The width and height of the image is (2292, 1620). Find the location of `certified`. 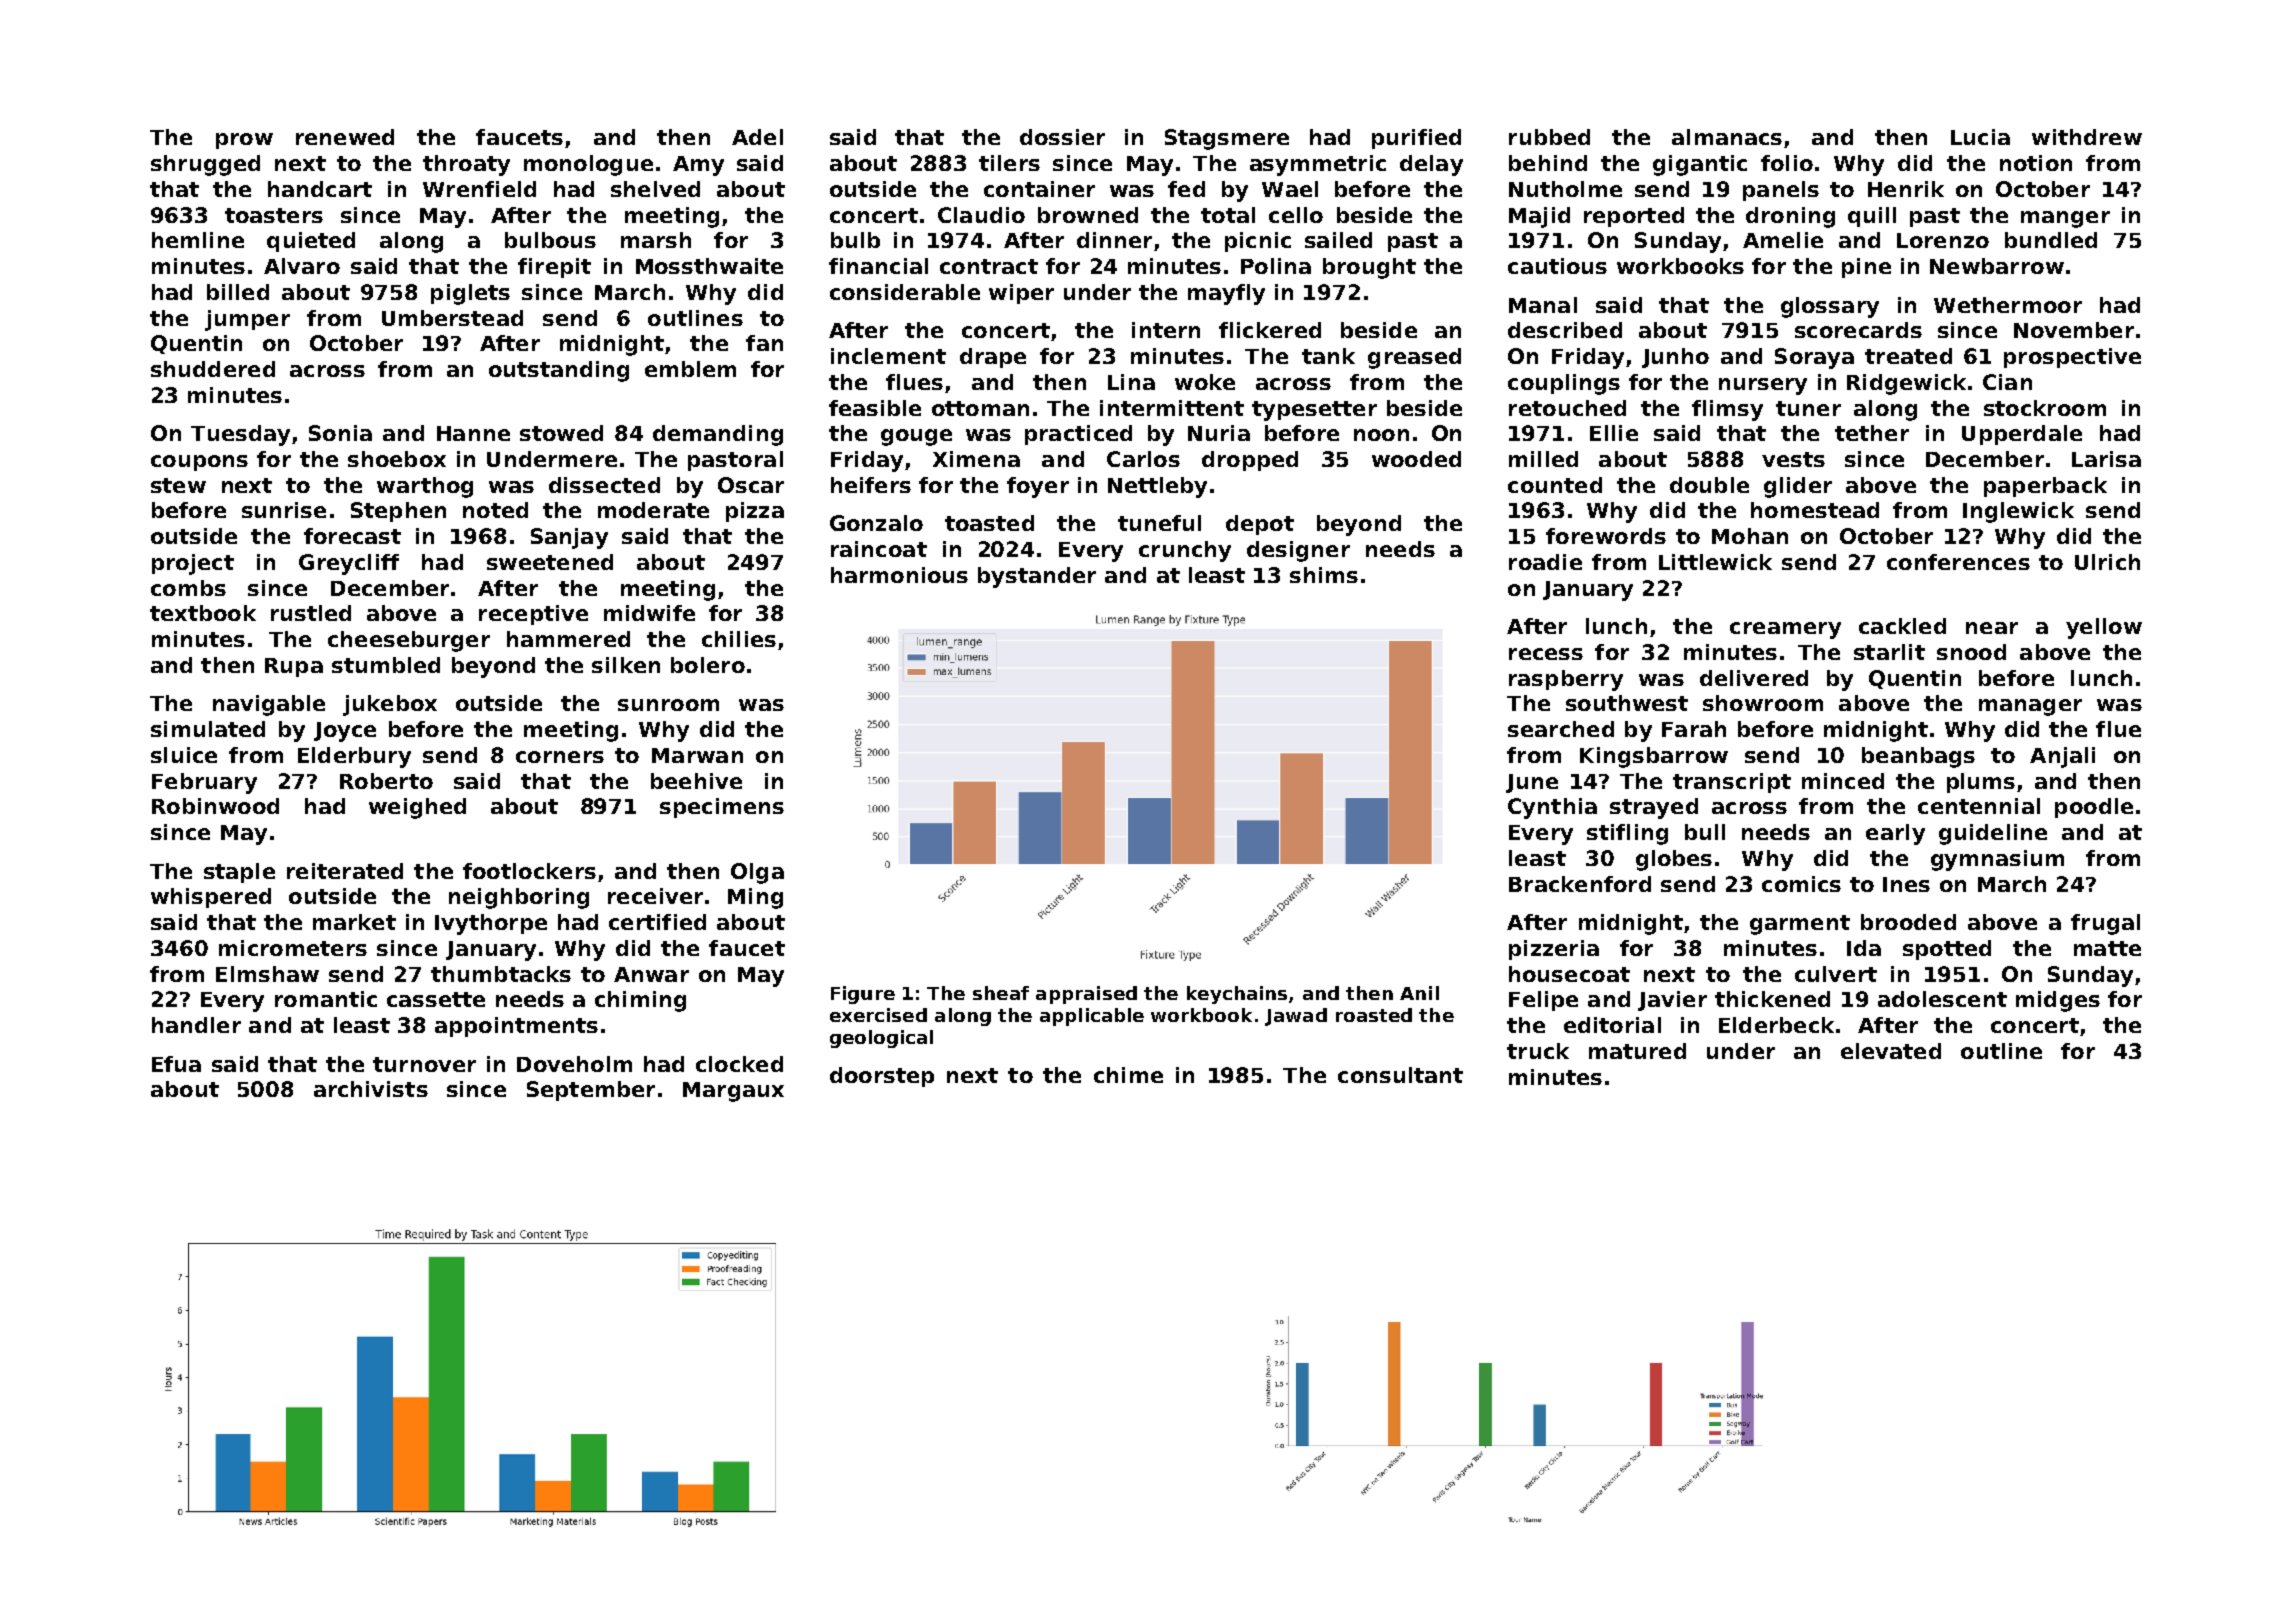

certified is located at coordinates (657, 922).
